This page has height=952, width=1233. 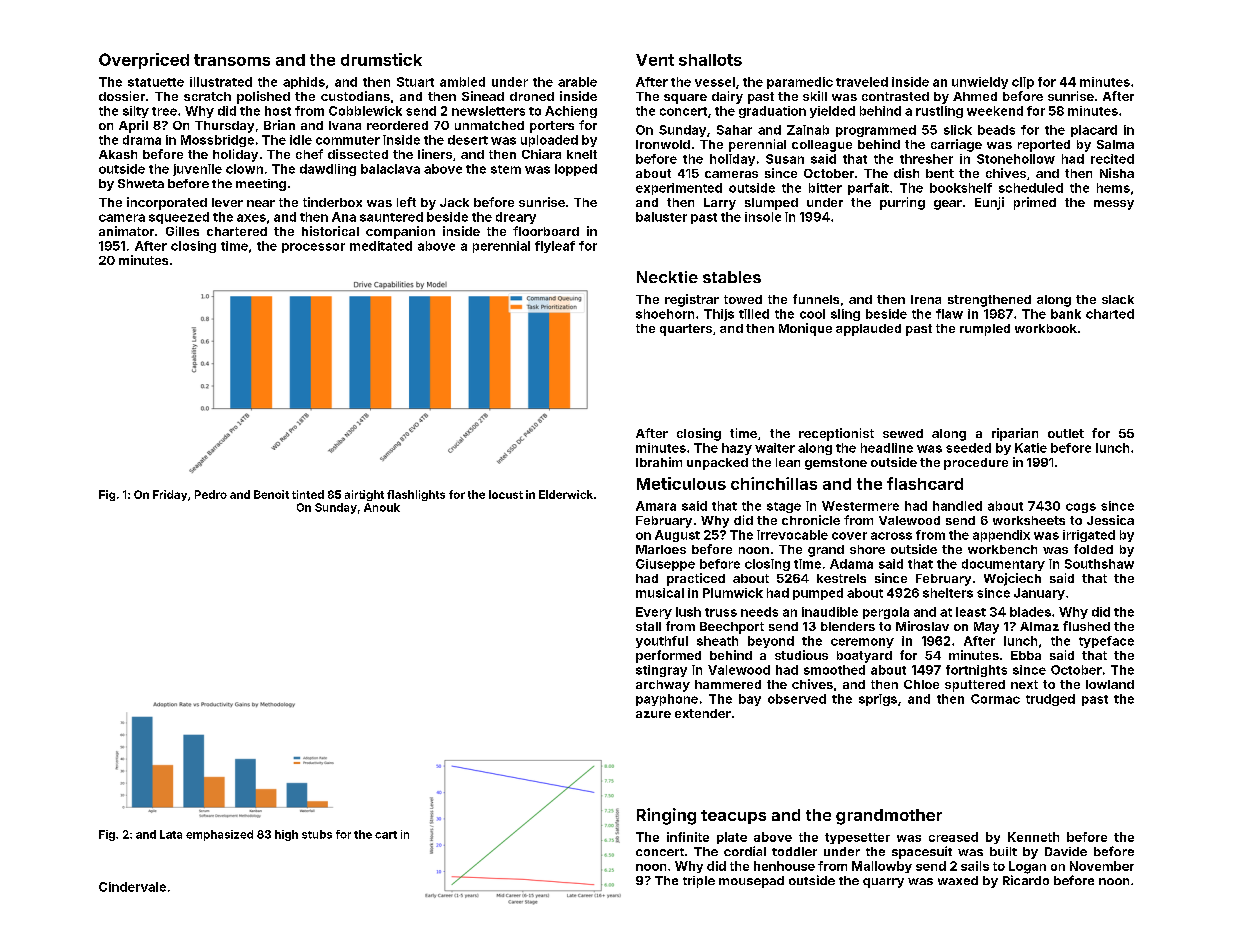 What do you see at coordinates (1033, 837) in the page?
I see `Kenneth` at bounding box center [1033, 837].
